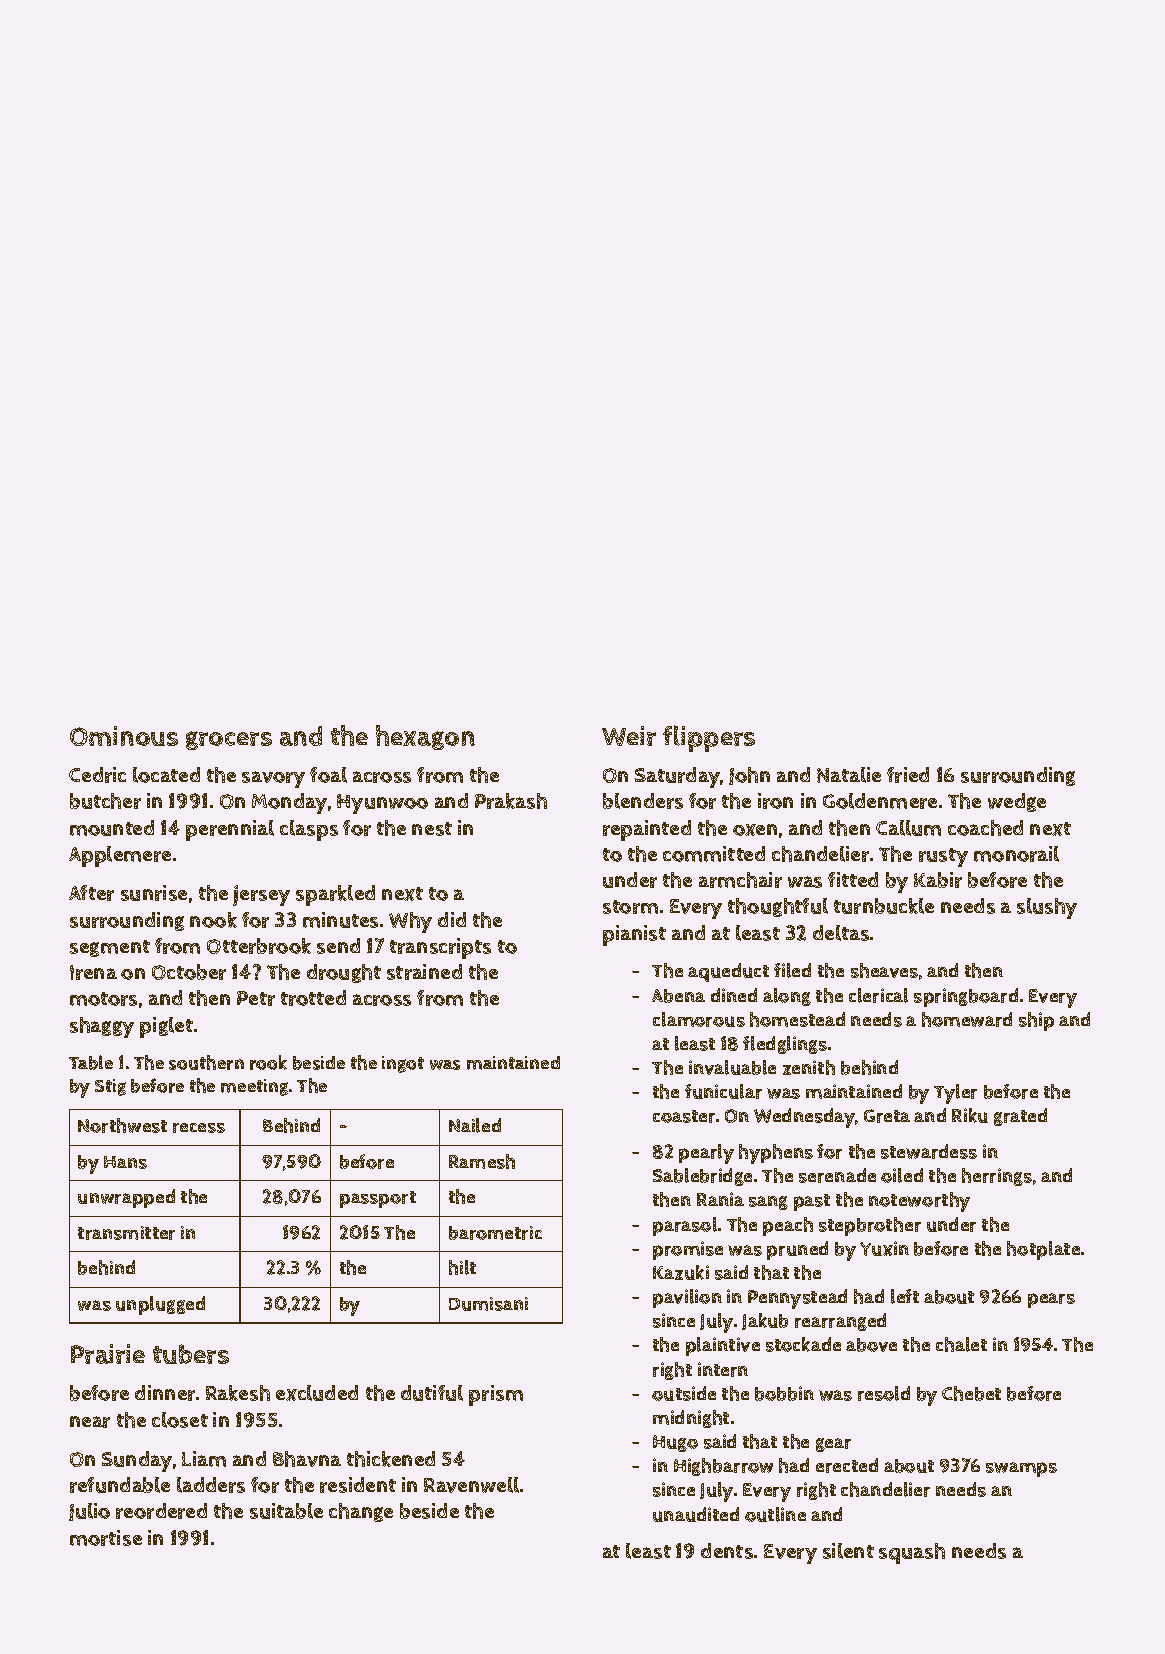 The width and height of the screenshot is (1165, 1654). What do you see at coordinates (229, 740) in the screenshot?
I see `grocers` at bounding box center [229, 740].
